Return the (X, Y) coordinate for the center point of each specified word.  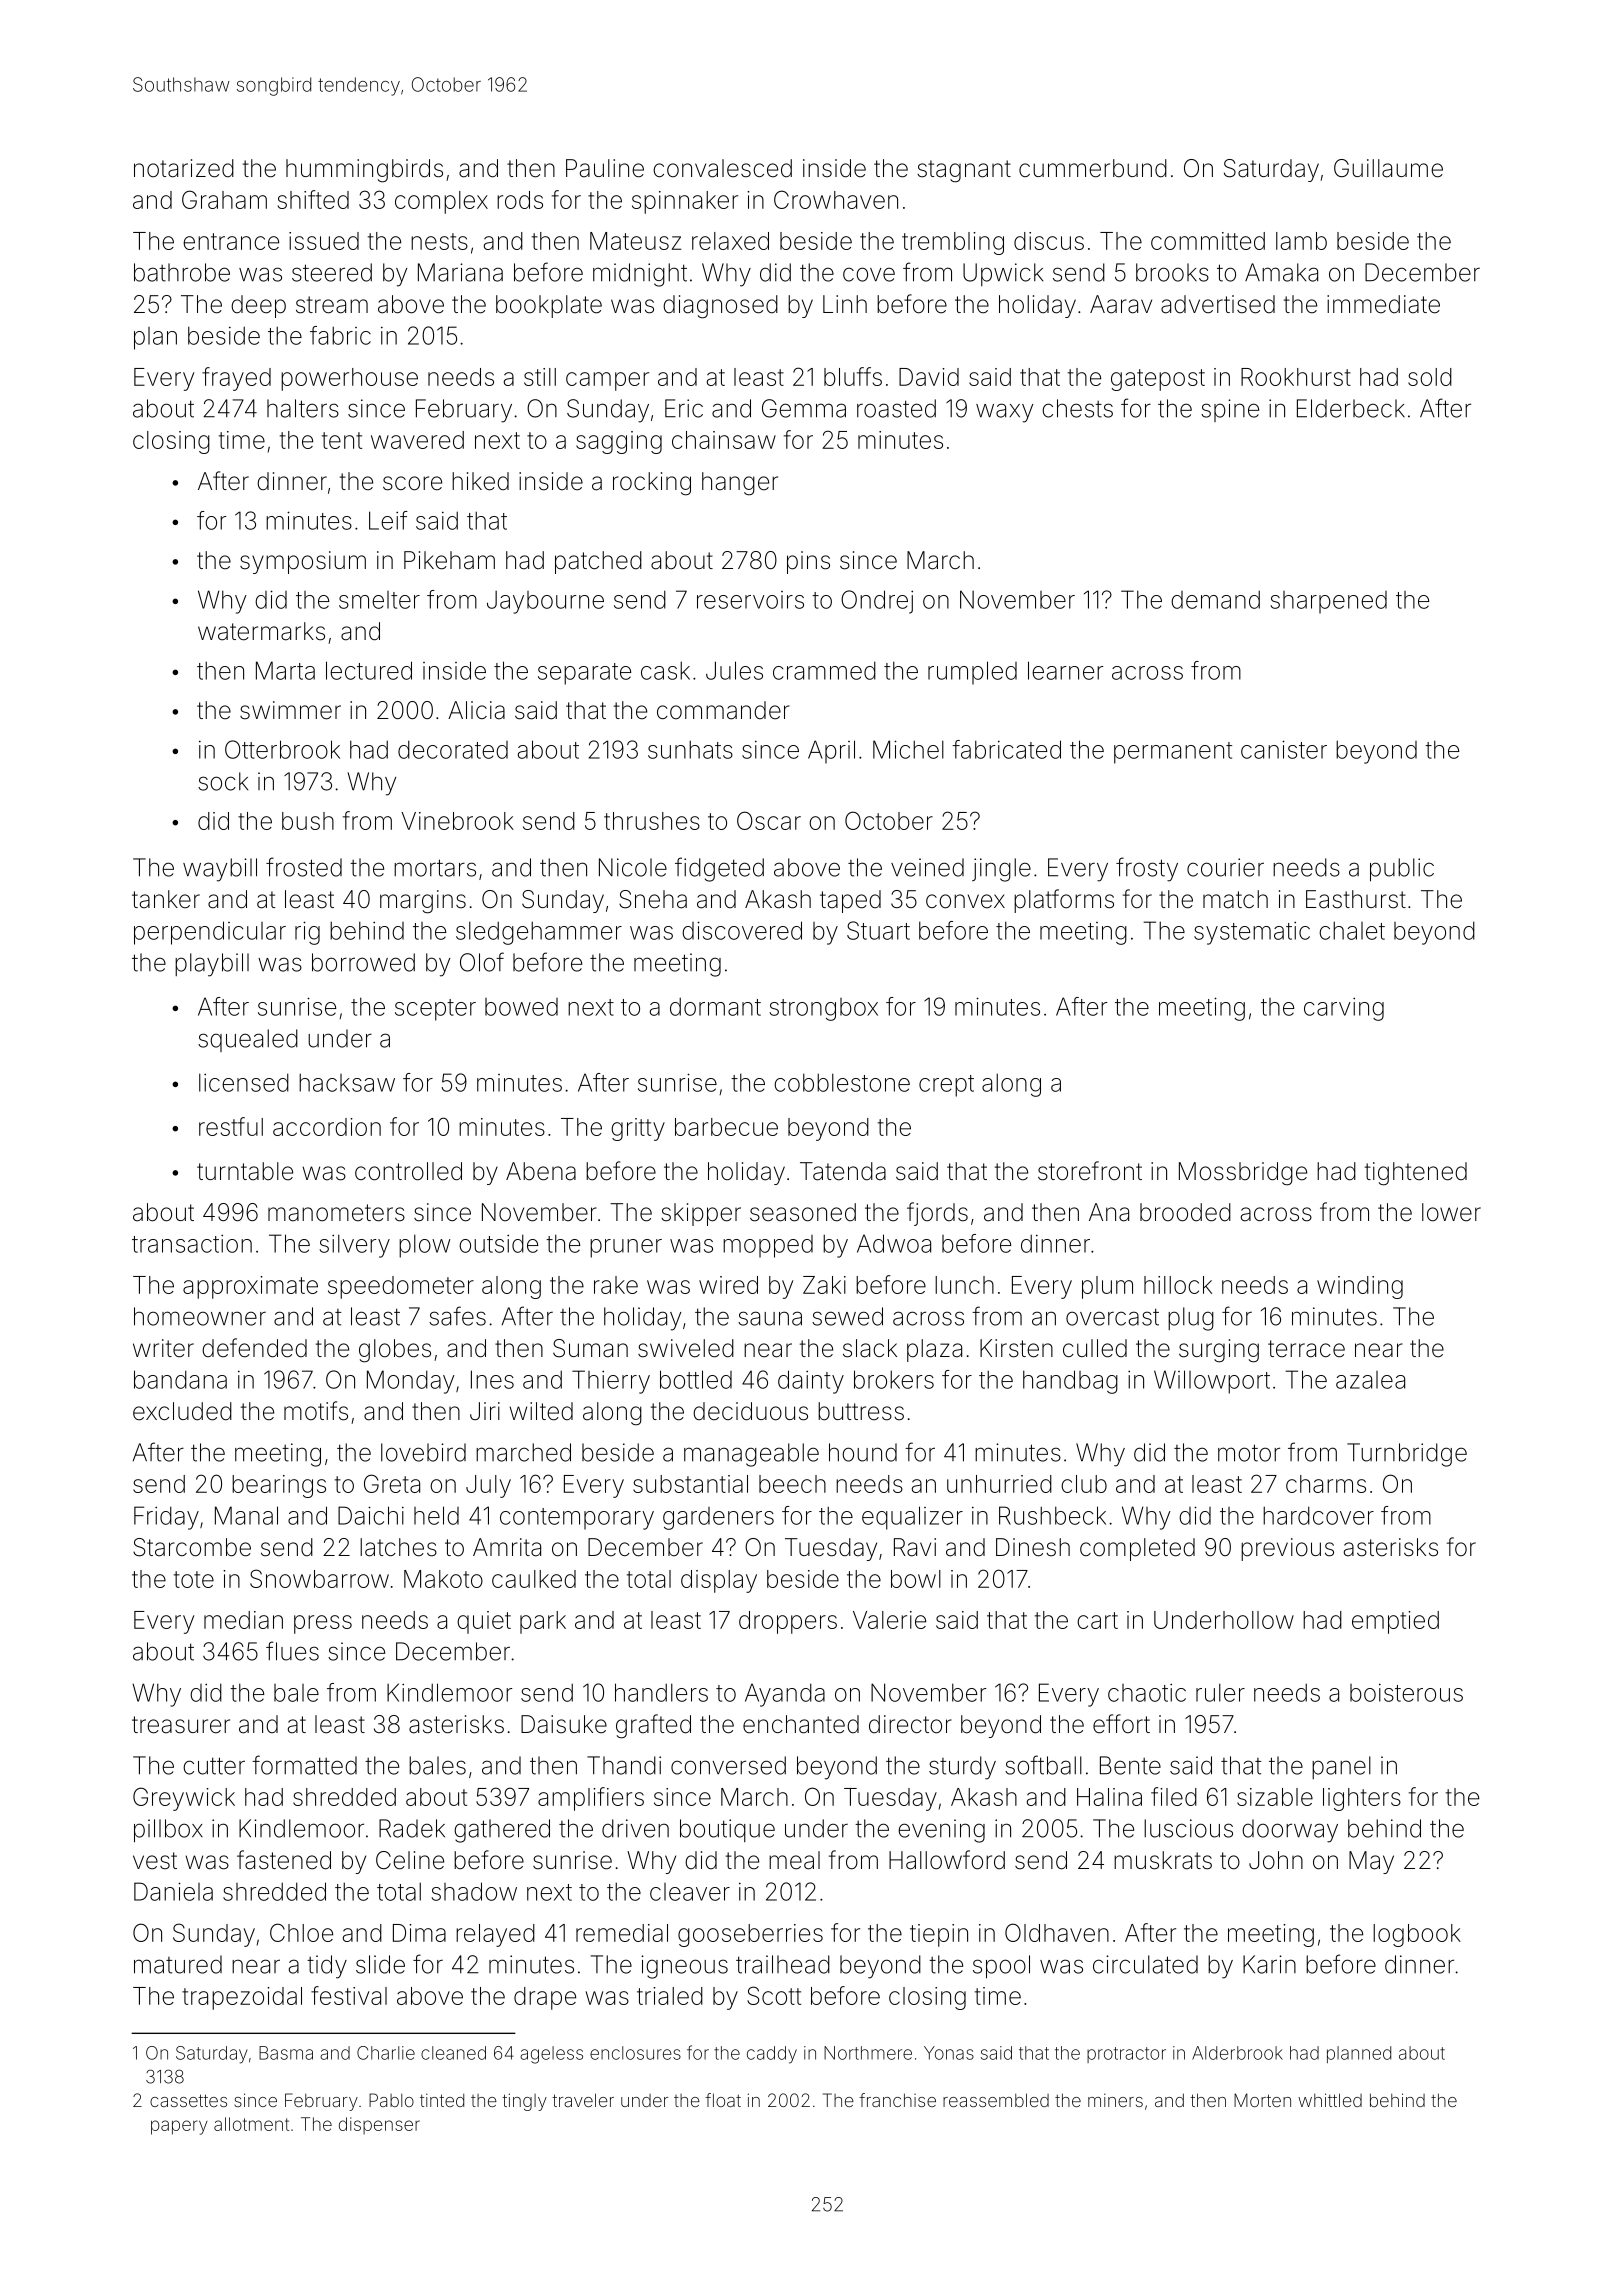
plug (1191, 1319)
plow (424, 1246)
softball (1043, 1765)
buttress (861, 1411)
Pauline (605, 168)
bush (308, 821)
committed (1208, 241)
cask (665, 670)
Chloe (301, 1932)
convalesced (722, 168)
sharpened (1328, 602)
